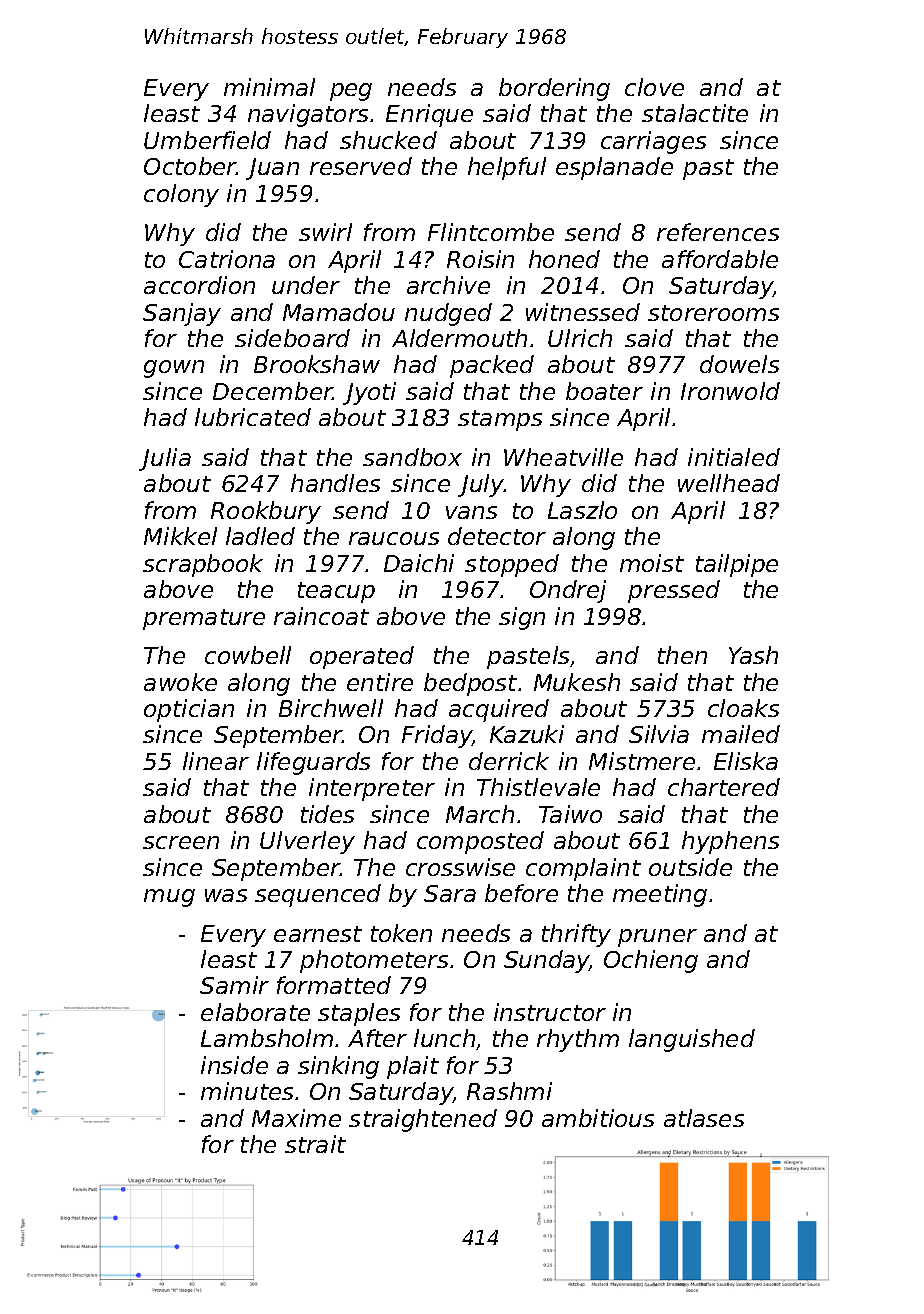 This image has height=1314, width=924. What do you see at coordinates (325, 232) in the image?
I see `swirl` at bounding box center [325, 232].
